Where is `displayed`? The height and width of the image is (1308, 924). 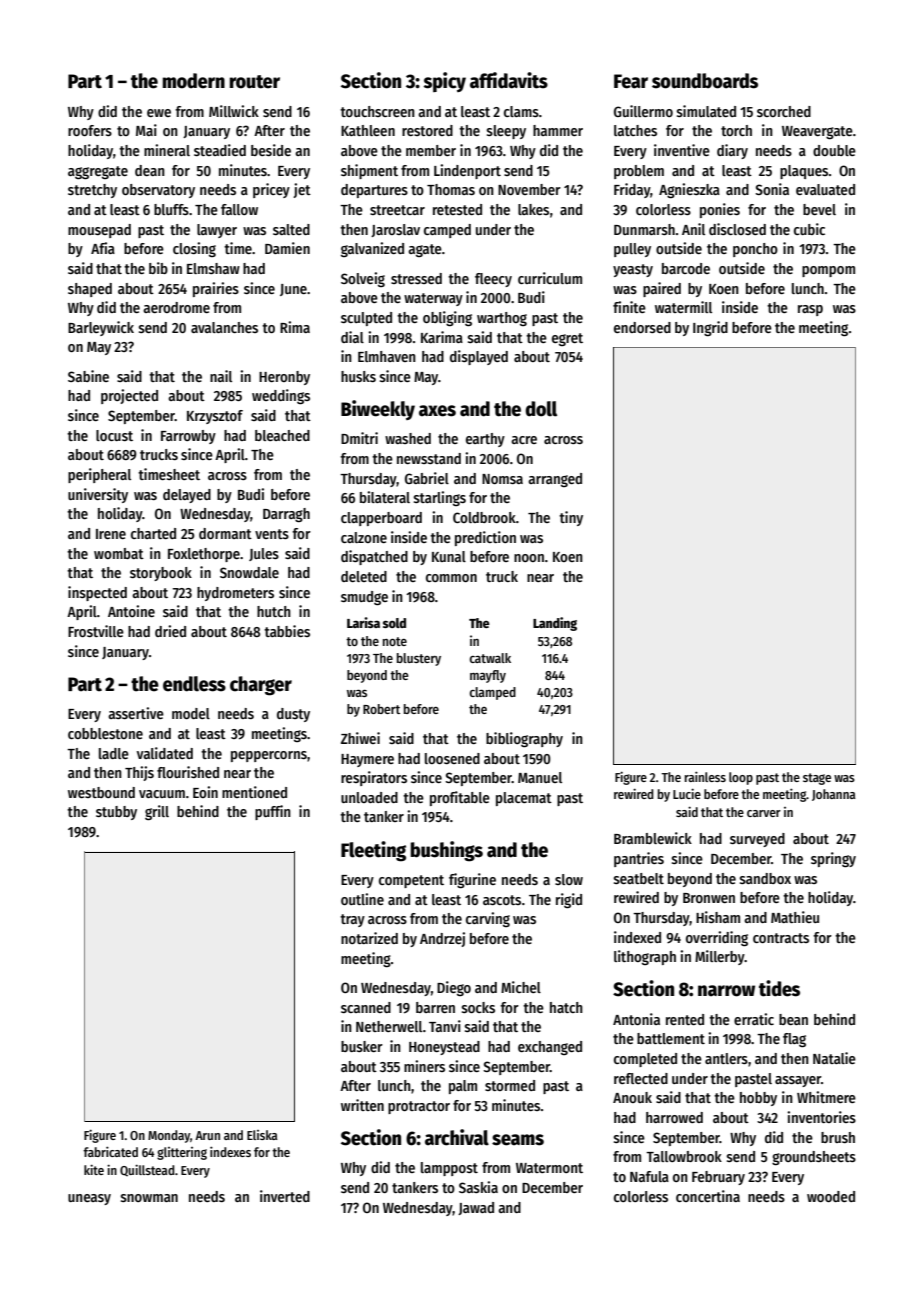 displayed is located at coordinates (479, 357).
